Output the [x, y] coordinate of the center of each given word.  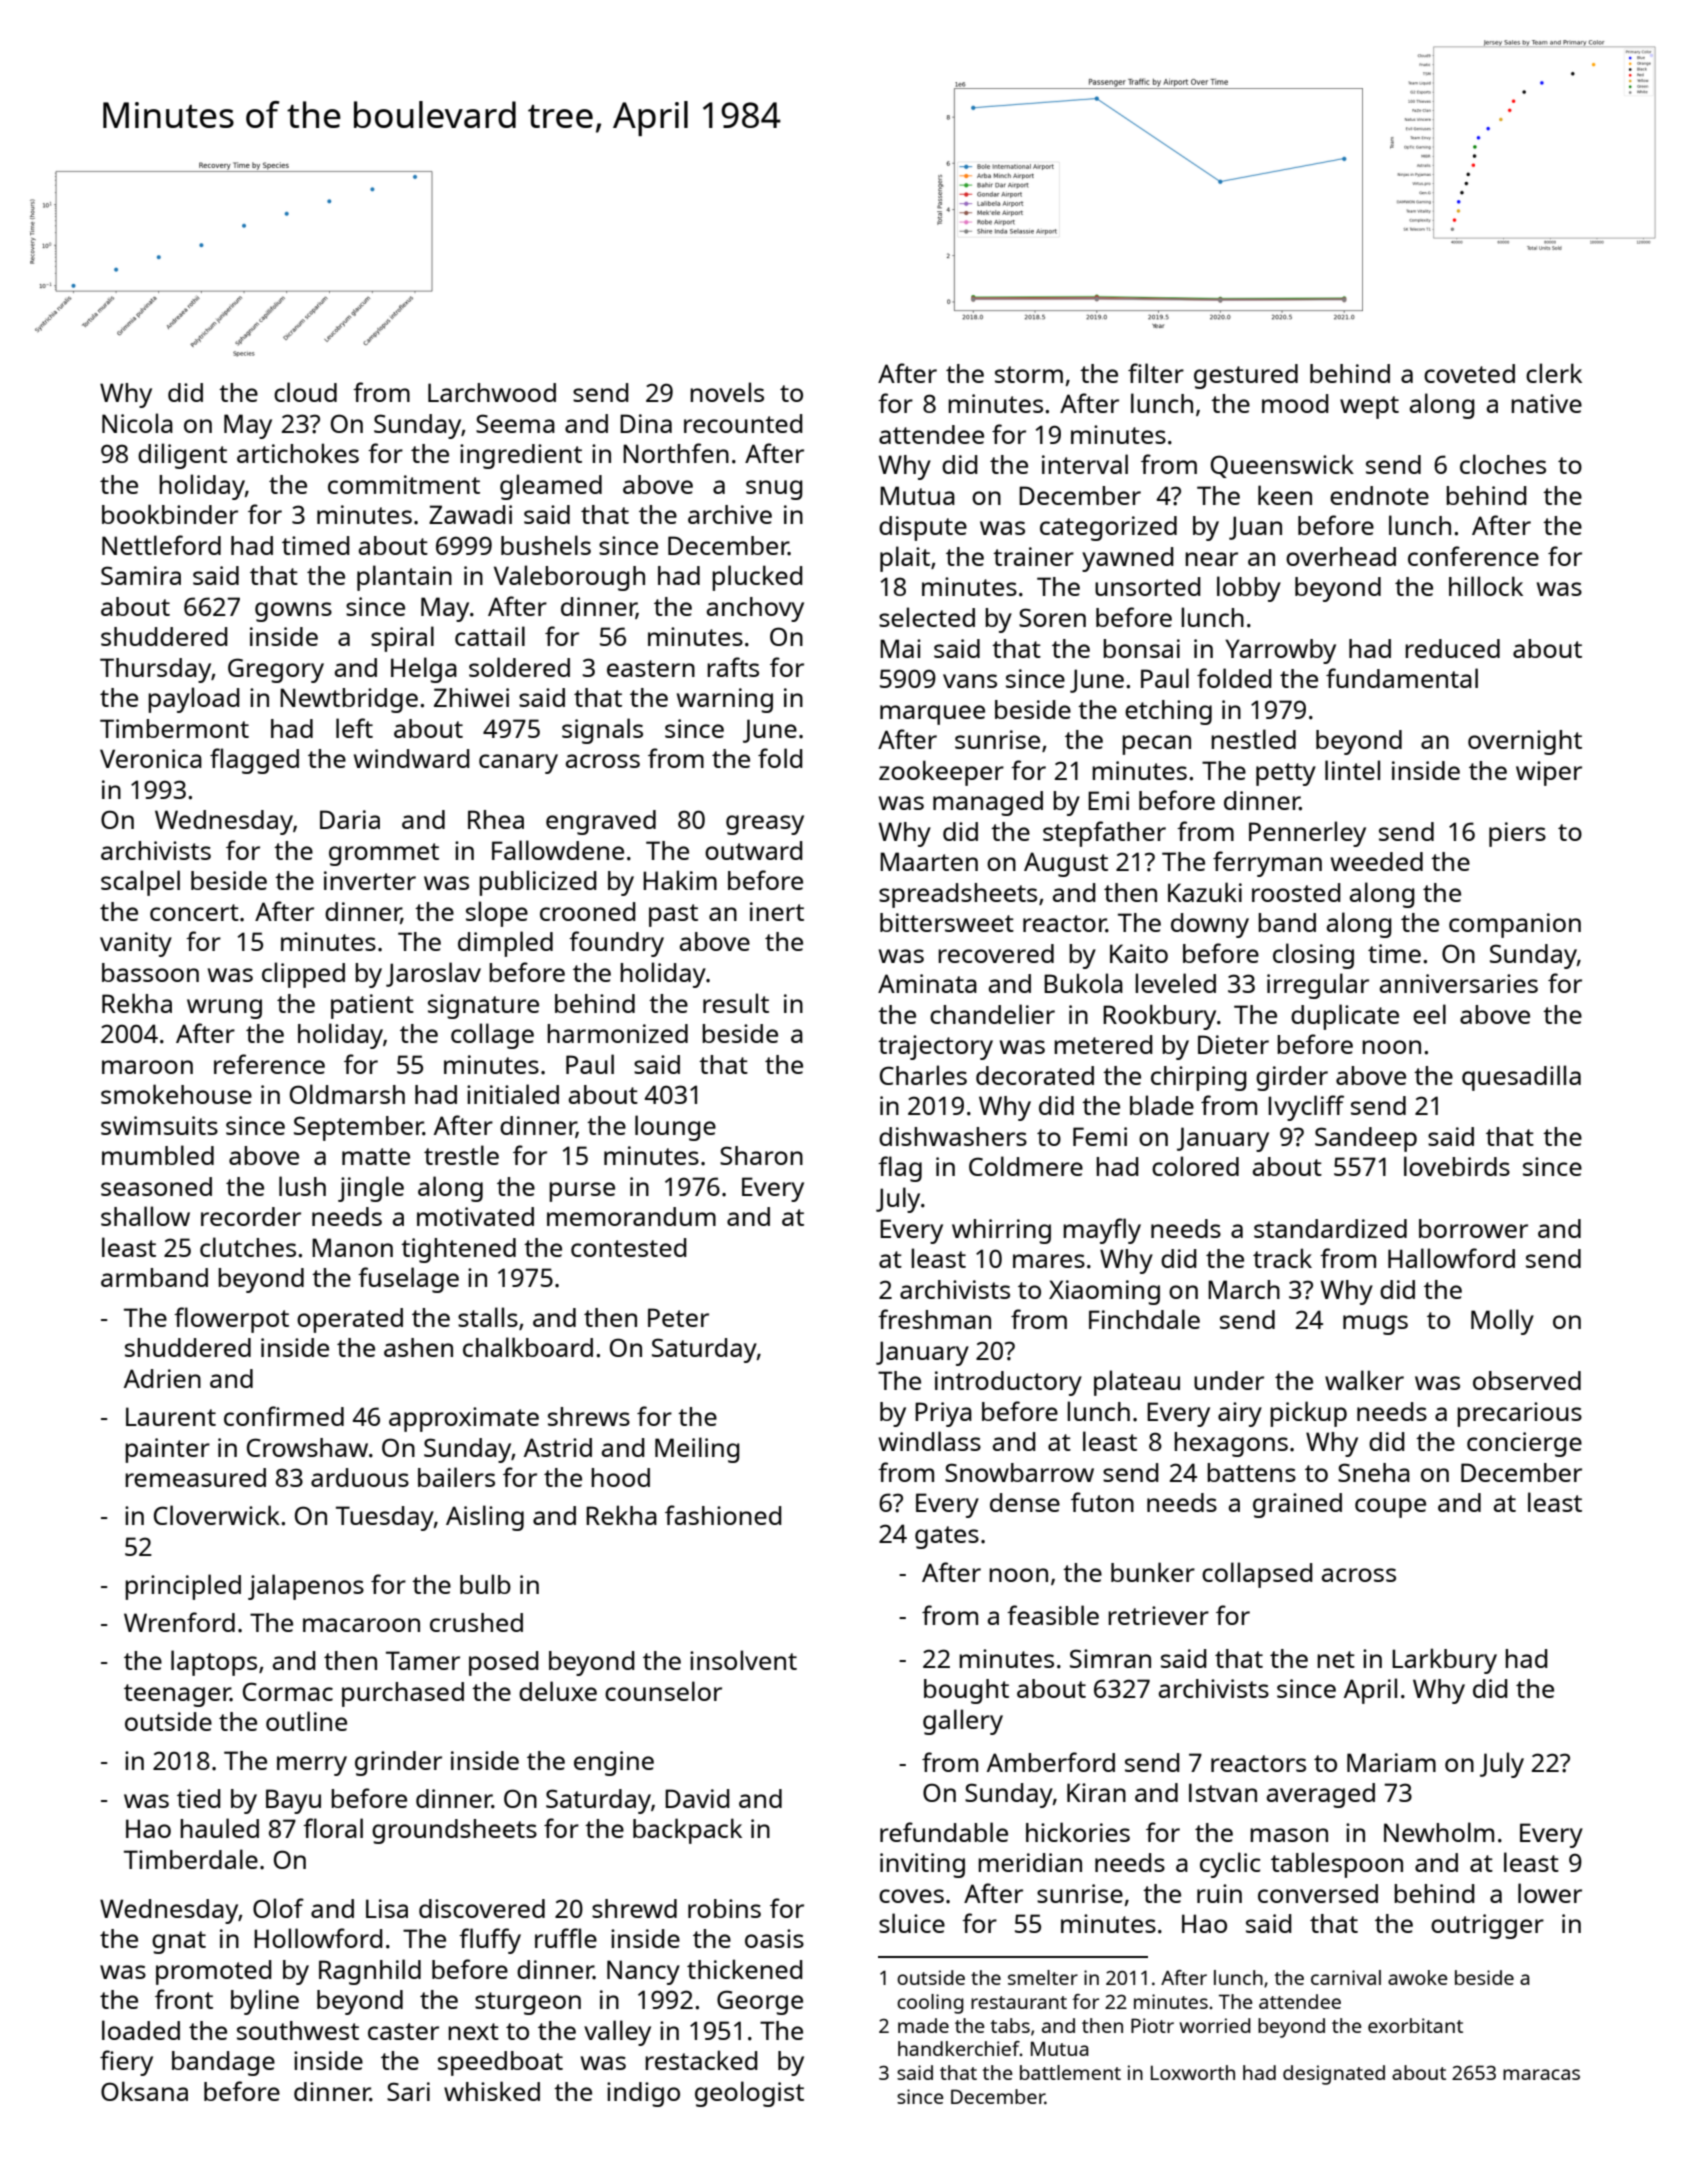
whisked [492, 2091]
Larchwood [492, 392]
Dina [646, 423]
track [1282, 1258]
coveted [1469, 373]
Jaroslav [433, 974]
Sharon [761, 1155]
